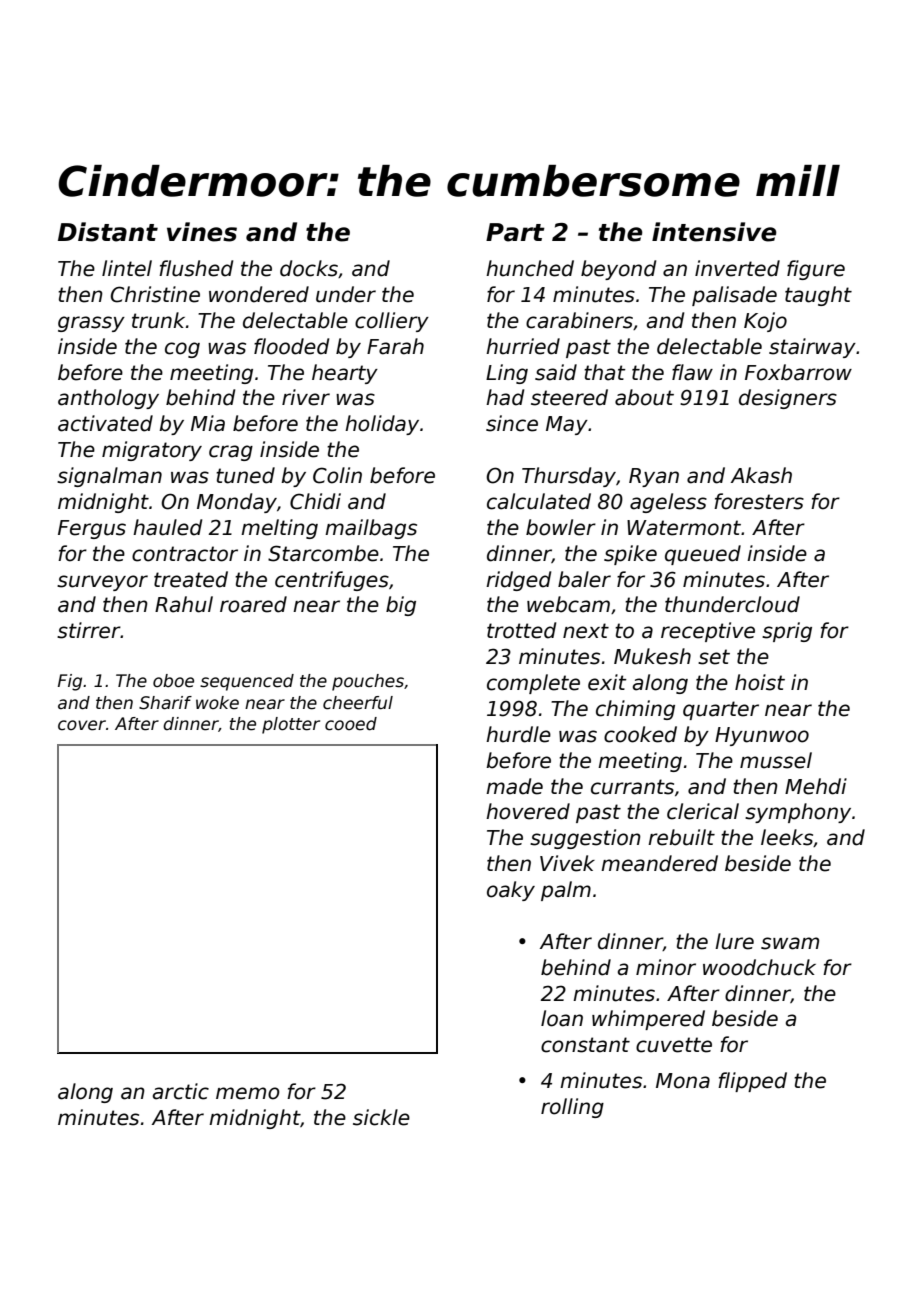  Describe the element at coordinates (776, 760) in the document. I see `mussel` at that location.
